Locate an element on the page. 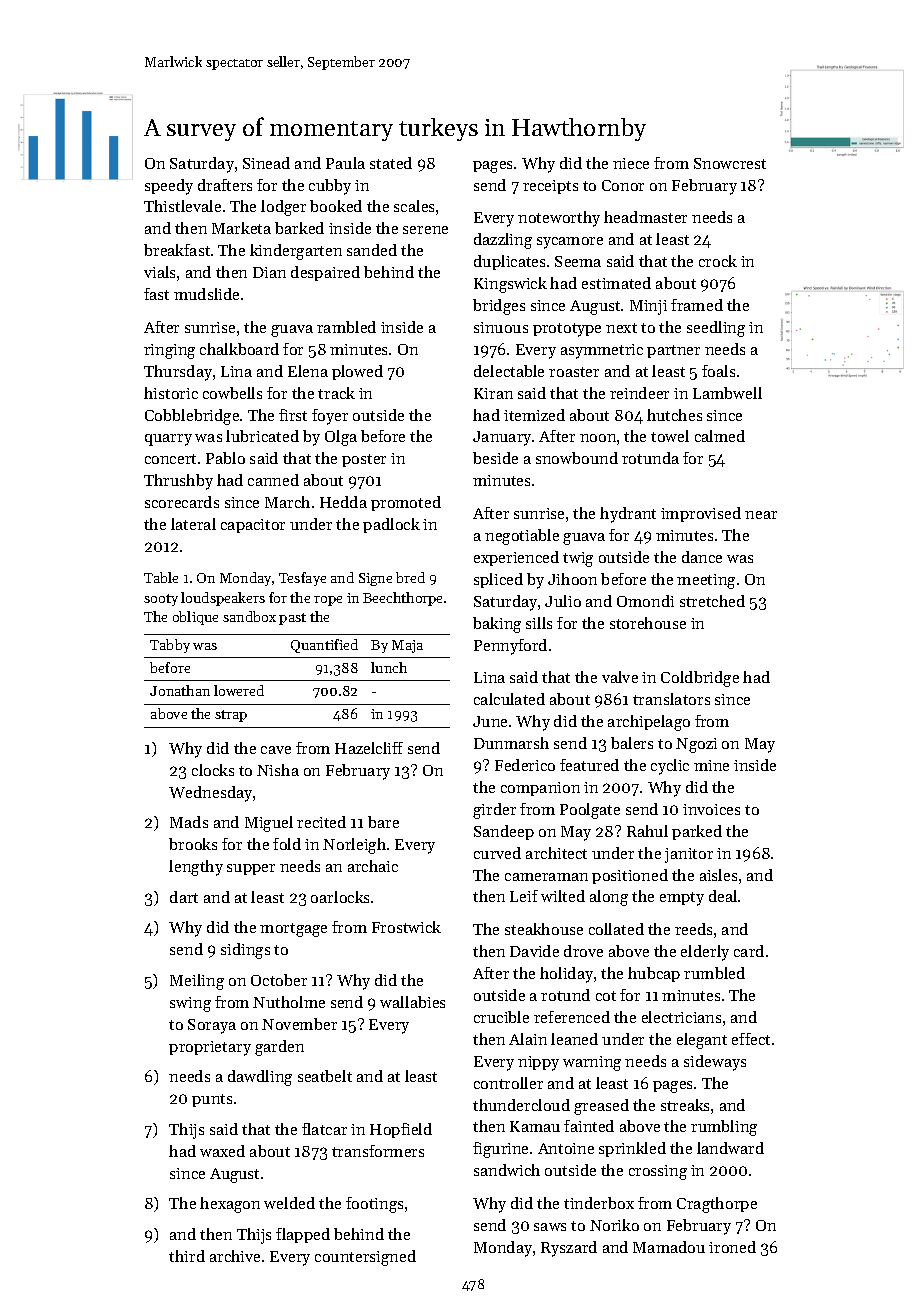 The width and height of the document is (924, 1314). Sinead is located at coordinates (266, 163).
